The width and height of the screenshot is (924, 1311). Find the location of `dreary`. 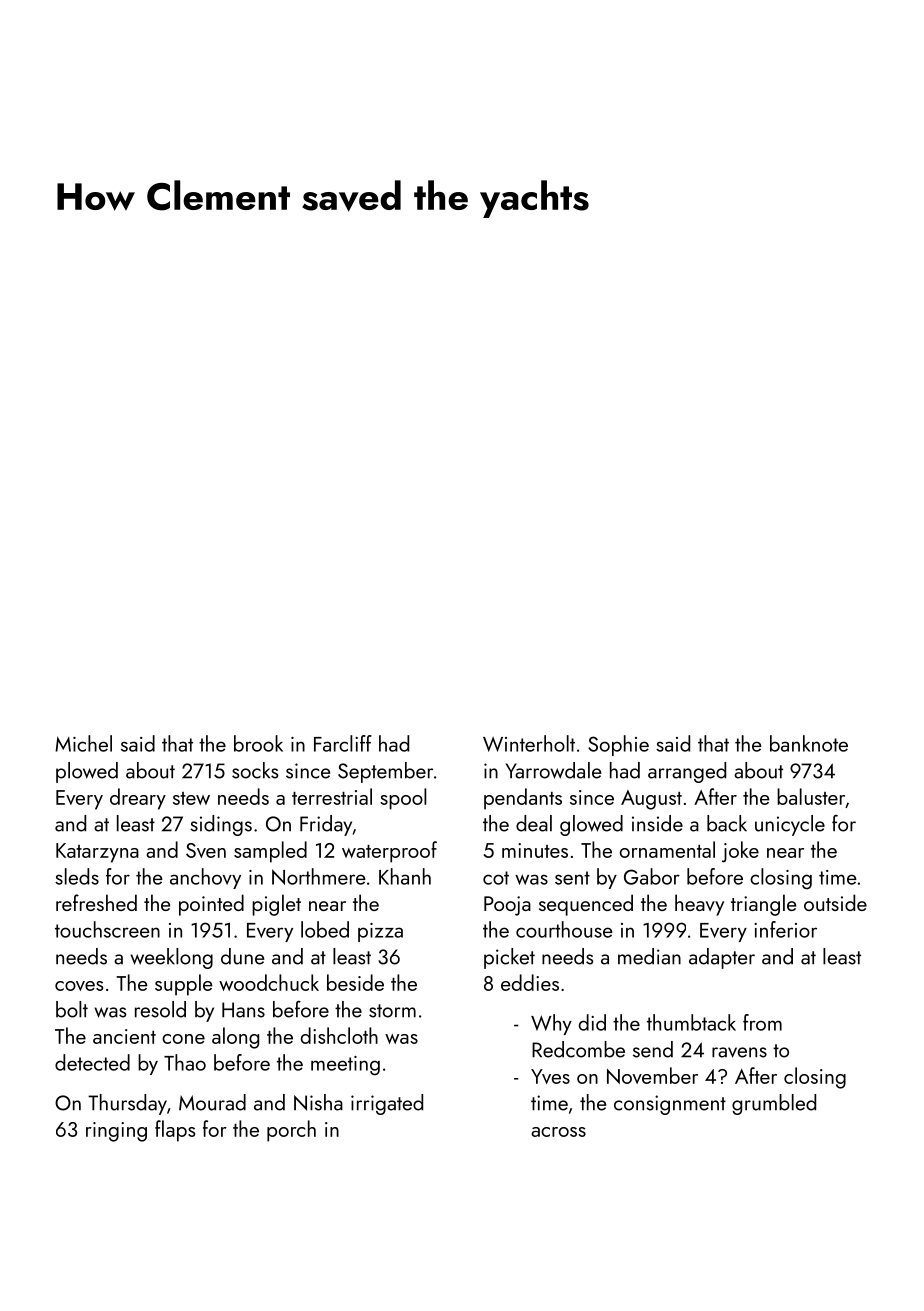

dreary is located at coordinates (138, 799).
